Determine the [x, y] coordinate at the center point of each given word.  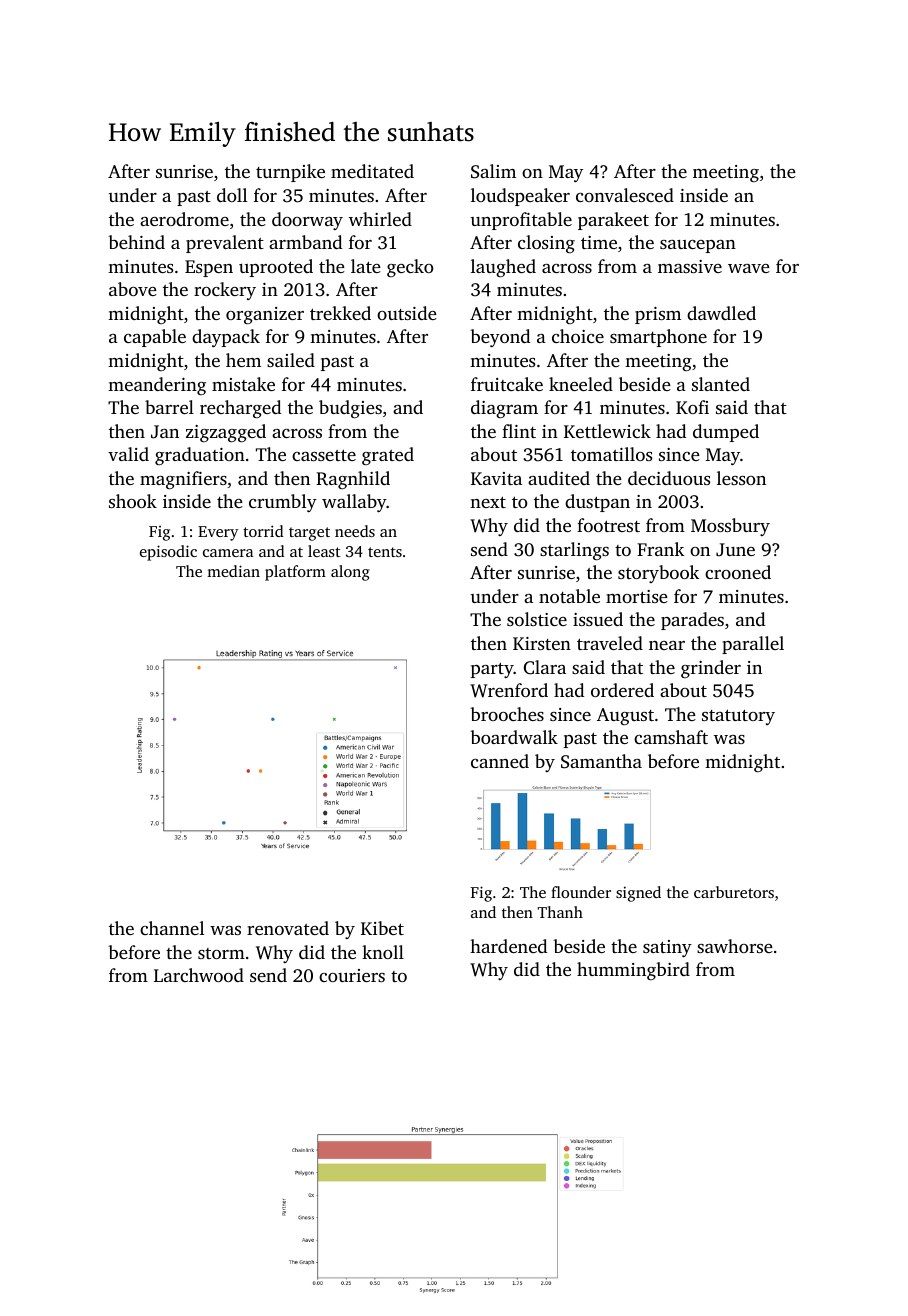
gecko [410, 268]
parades [692, 621]
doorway [307, 221]
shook [133, 501]
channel [172, 928]
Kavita [496, 478]
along [350, 573]
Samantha [601, 761]
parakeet [613, 221]
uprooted [276, 268]
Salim [493, 171]
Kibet [382, 928]
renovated [288, 928]
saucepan [698, 246]
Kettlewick [607, 431]
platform [295, 573]
